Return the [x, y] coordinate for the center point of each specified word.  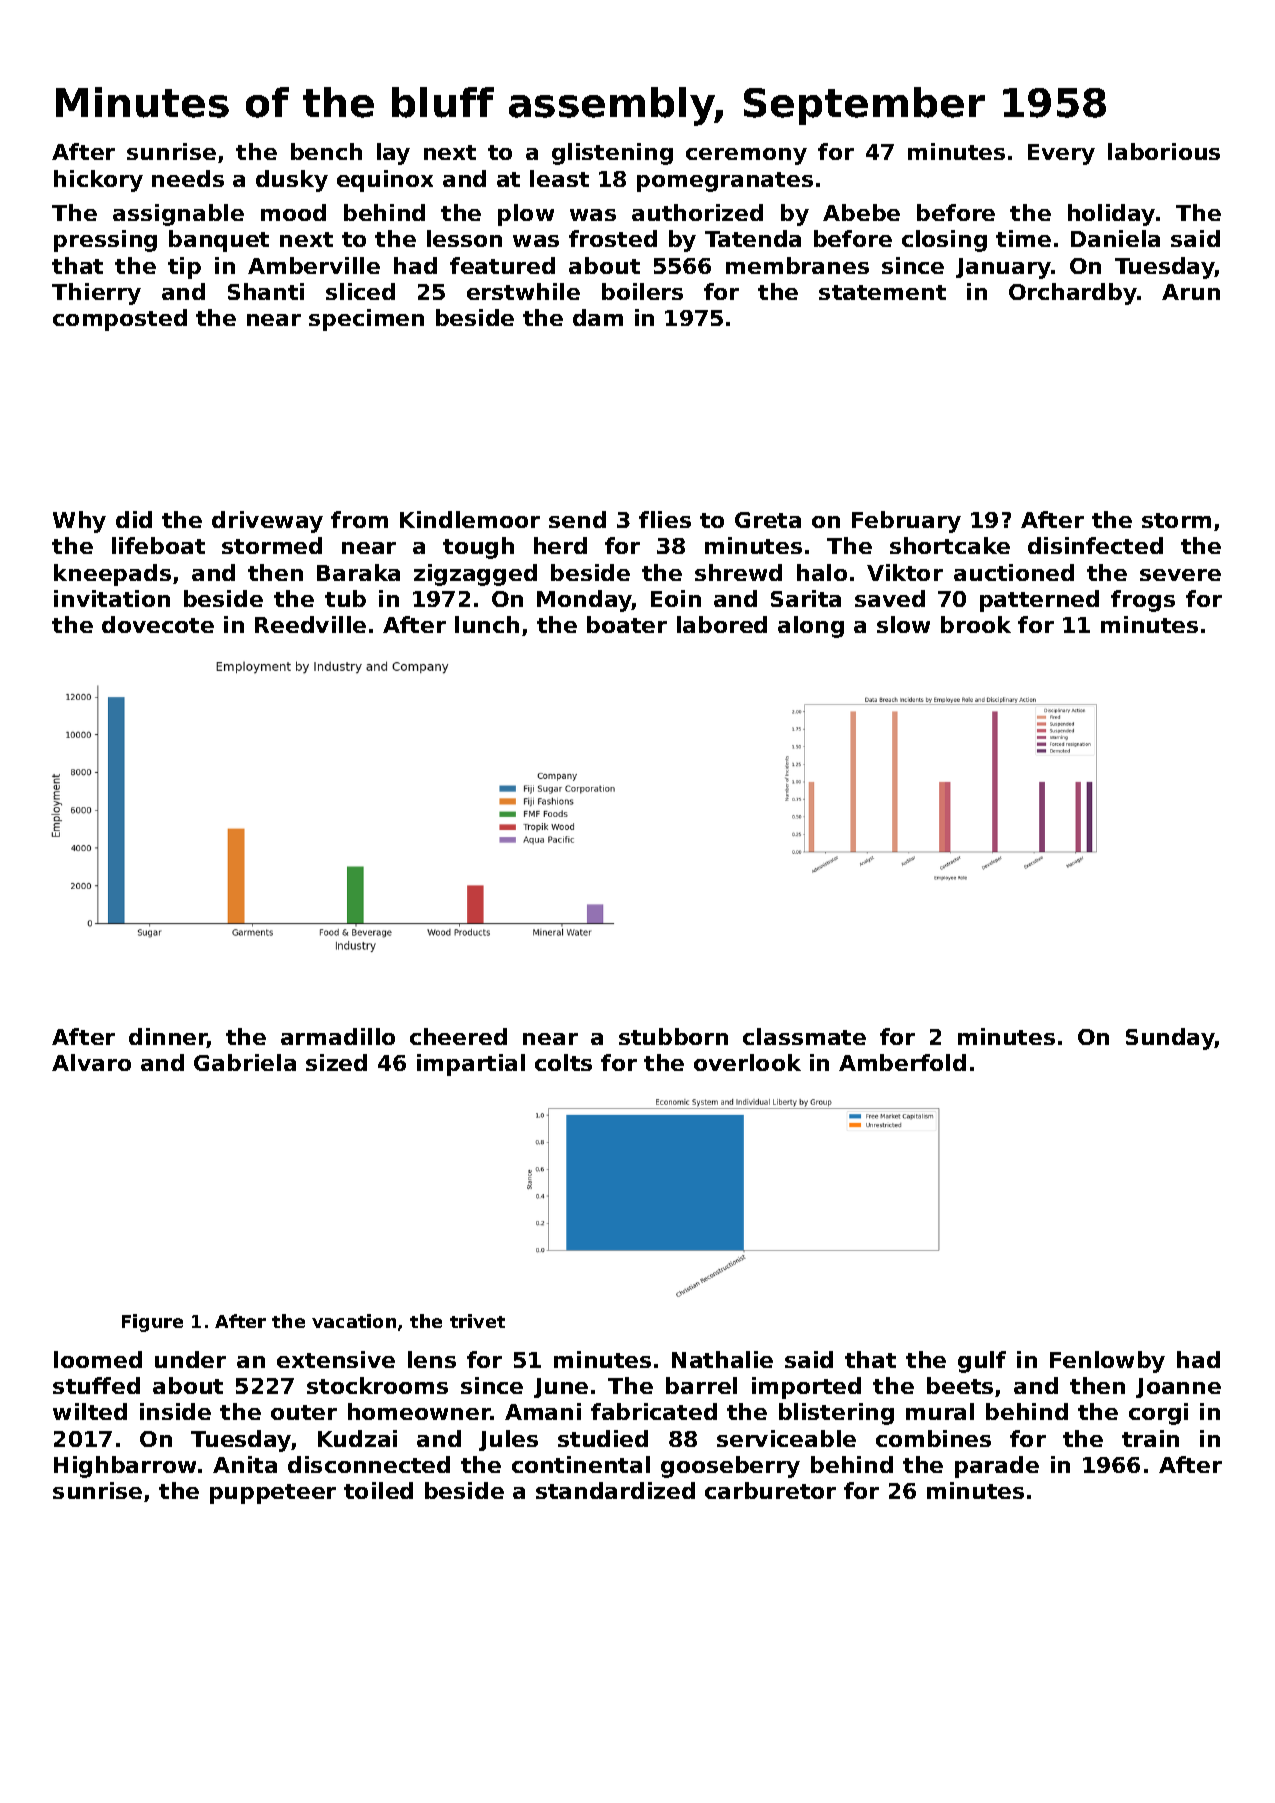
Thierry [96, 294]
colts [563, 1062]
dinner [168, 1038]
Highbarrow [125, 1467]
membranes [797, 265]
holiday [1111, 215]
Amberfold [902, 1062]
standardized [615, 1490]
